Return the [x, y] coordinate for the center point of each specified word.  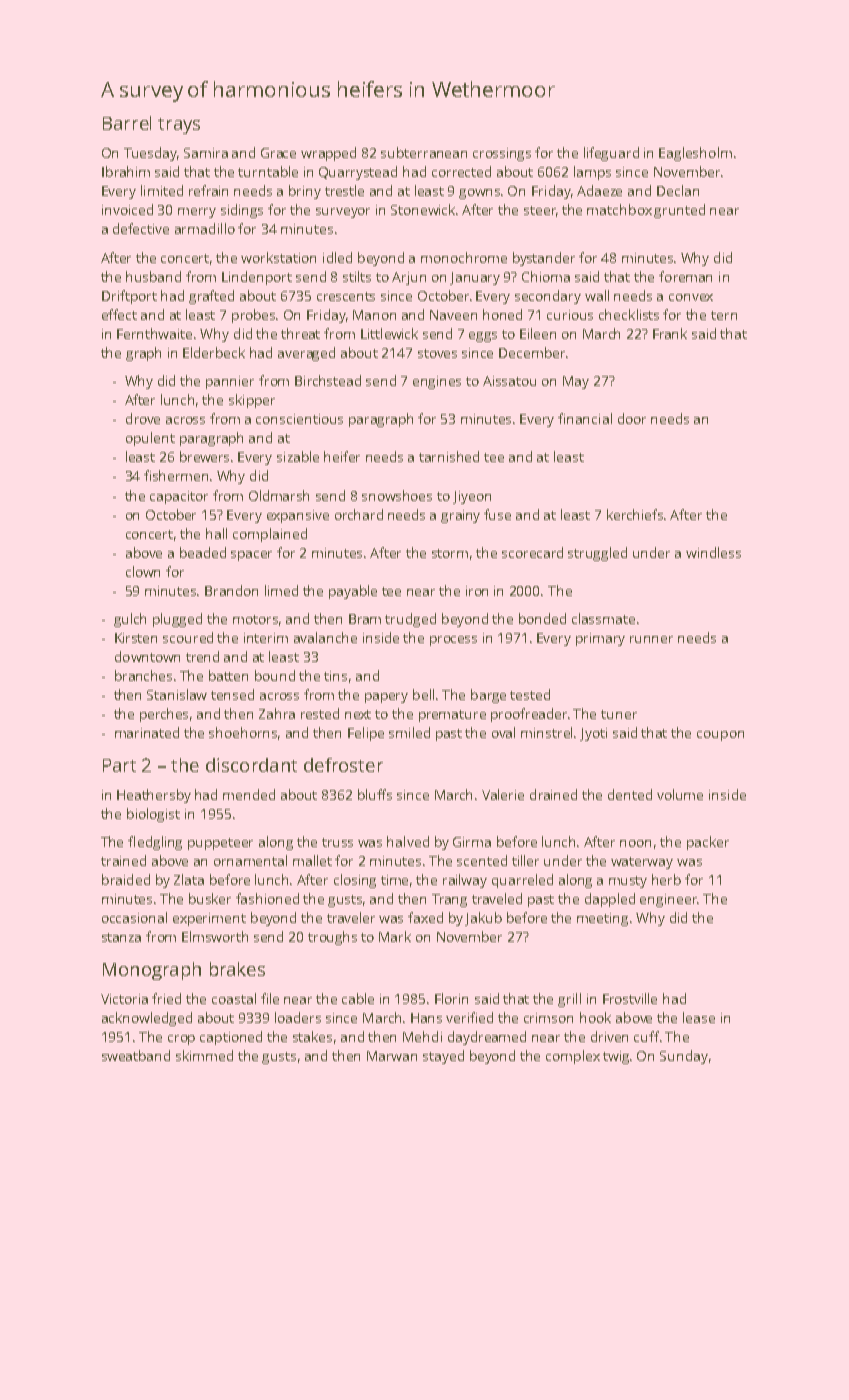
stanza [121, 937]
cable [358, 998]
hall [216, 533]
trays [179, 126]
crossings [502, 154]
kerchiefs [635, 514]
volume [680, 794]
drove [143, 418]
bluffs [375, 794]
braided [126, 879]
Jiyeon [472, 497]
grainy [460, 516]
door [632, 418]
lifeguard [611, 154]
